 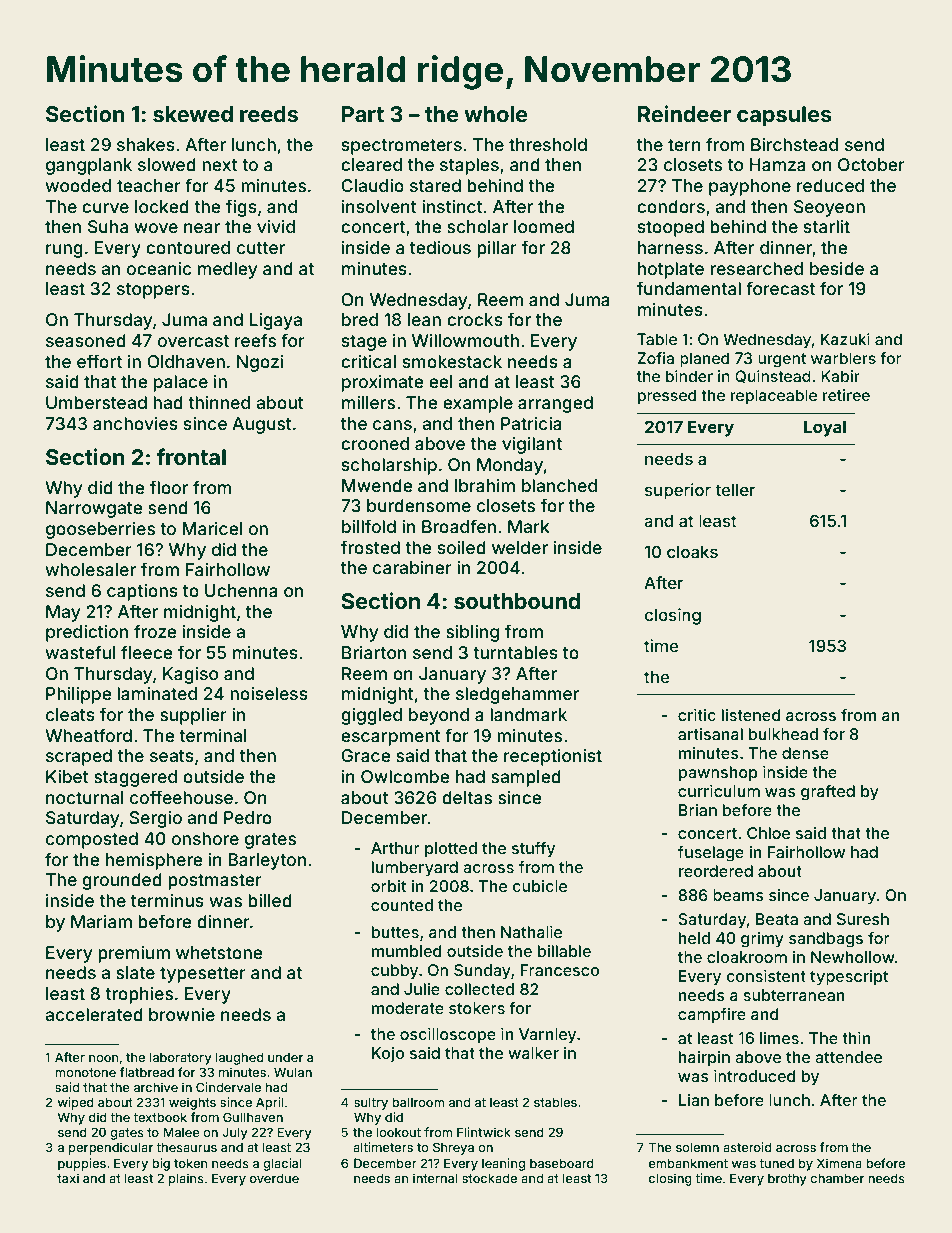 I want to click on captions, so click(x=142, y=592).
